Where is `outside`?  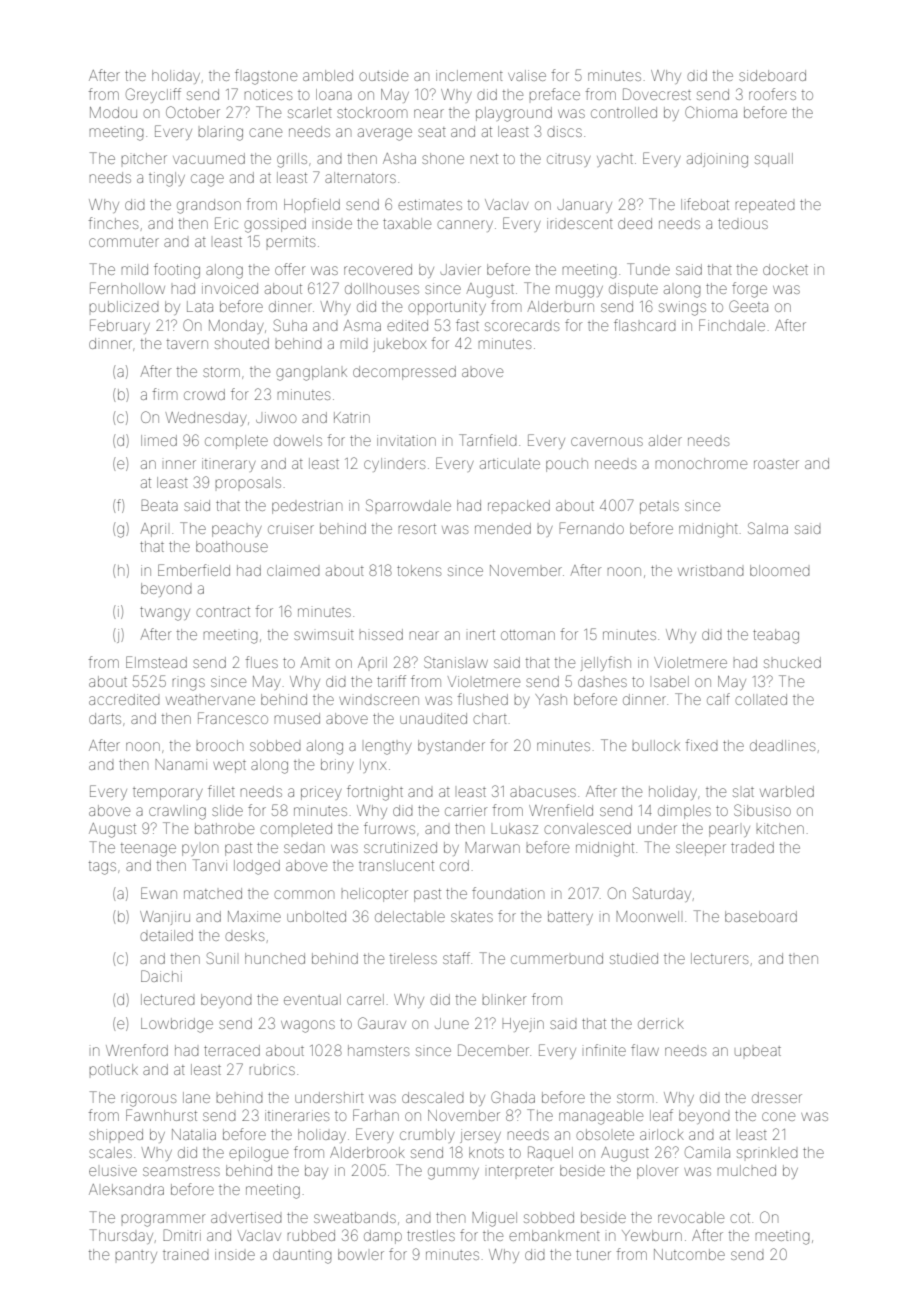 outside is located at coordinates (383, 75).
